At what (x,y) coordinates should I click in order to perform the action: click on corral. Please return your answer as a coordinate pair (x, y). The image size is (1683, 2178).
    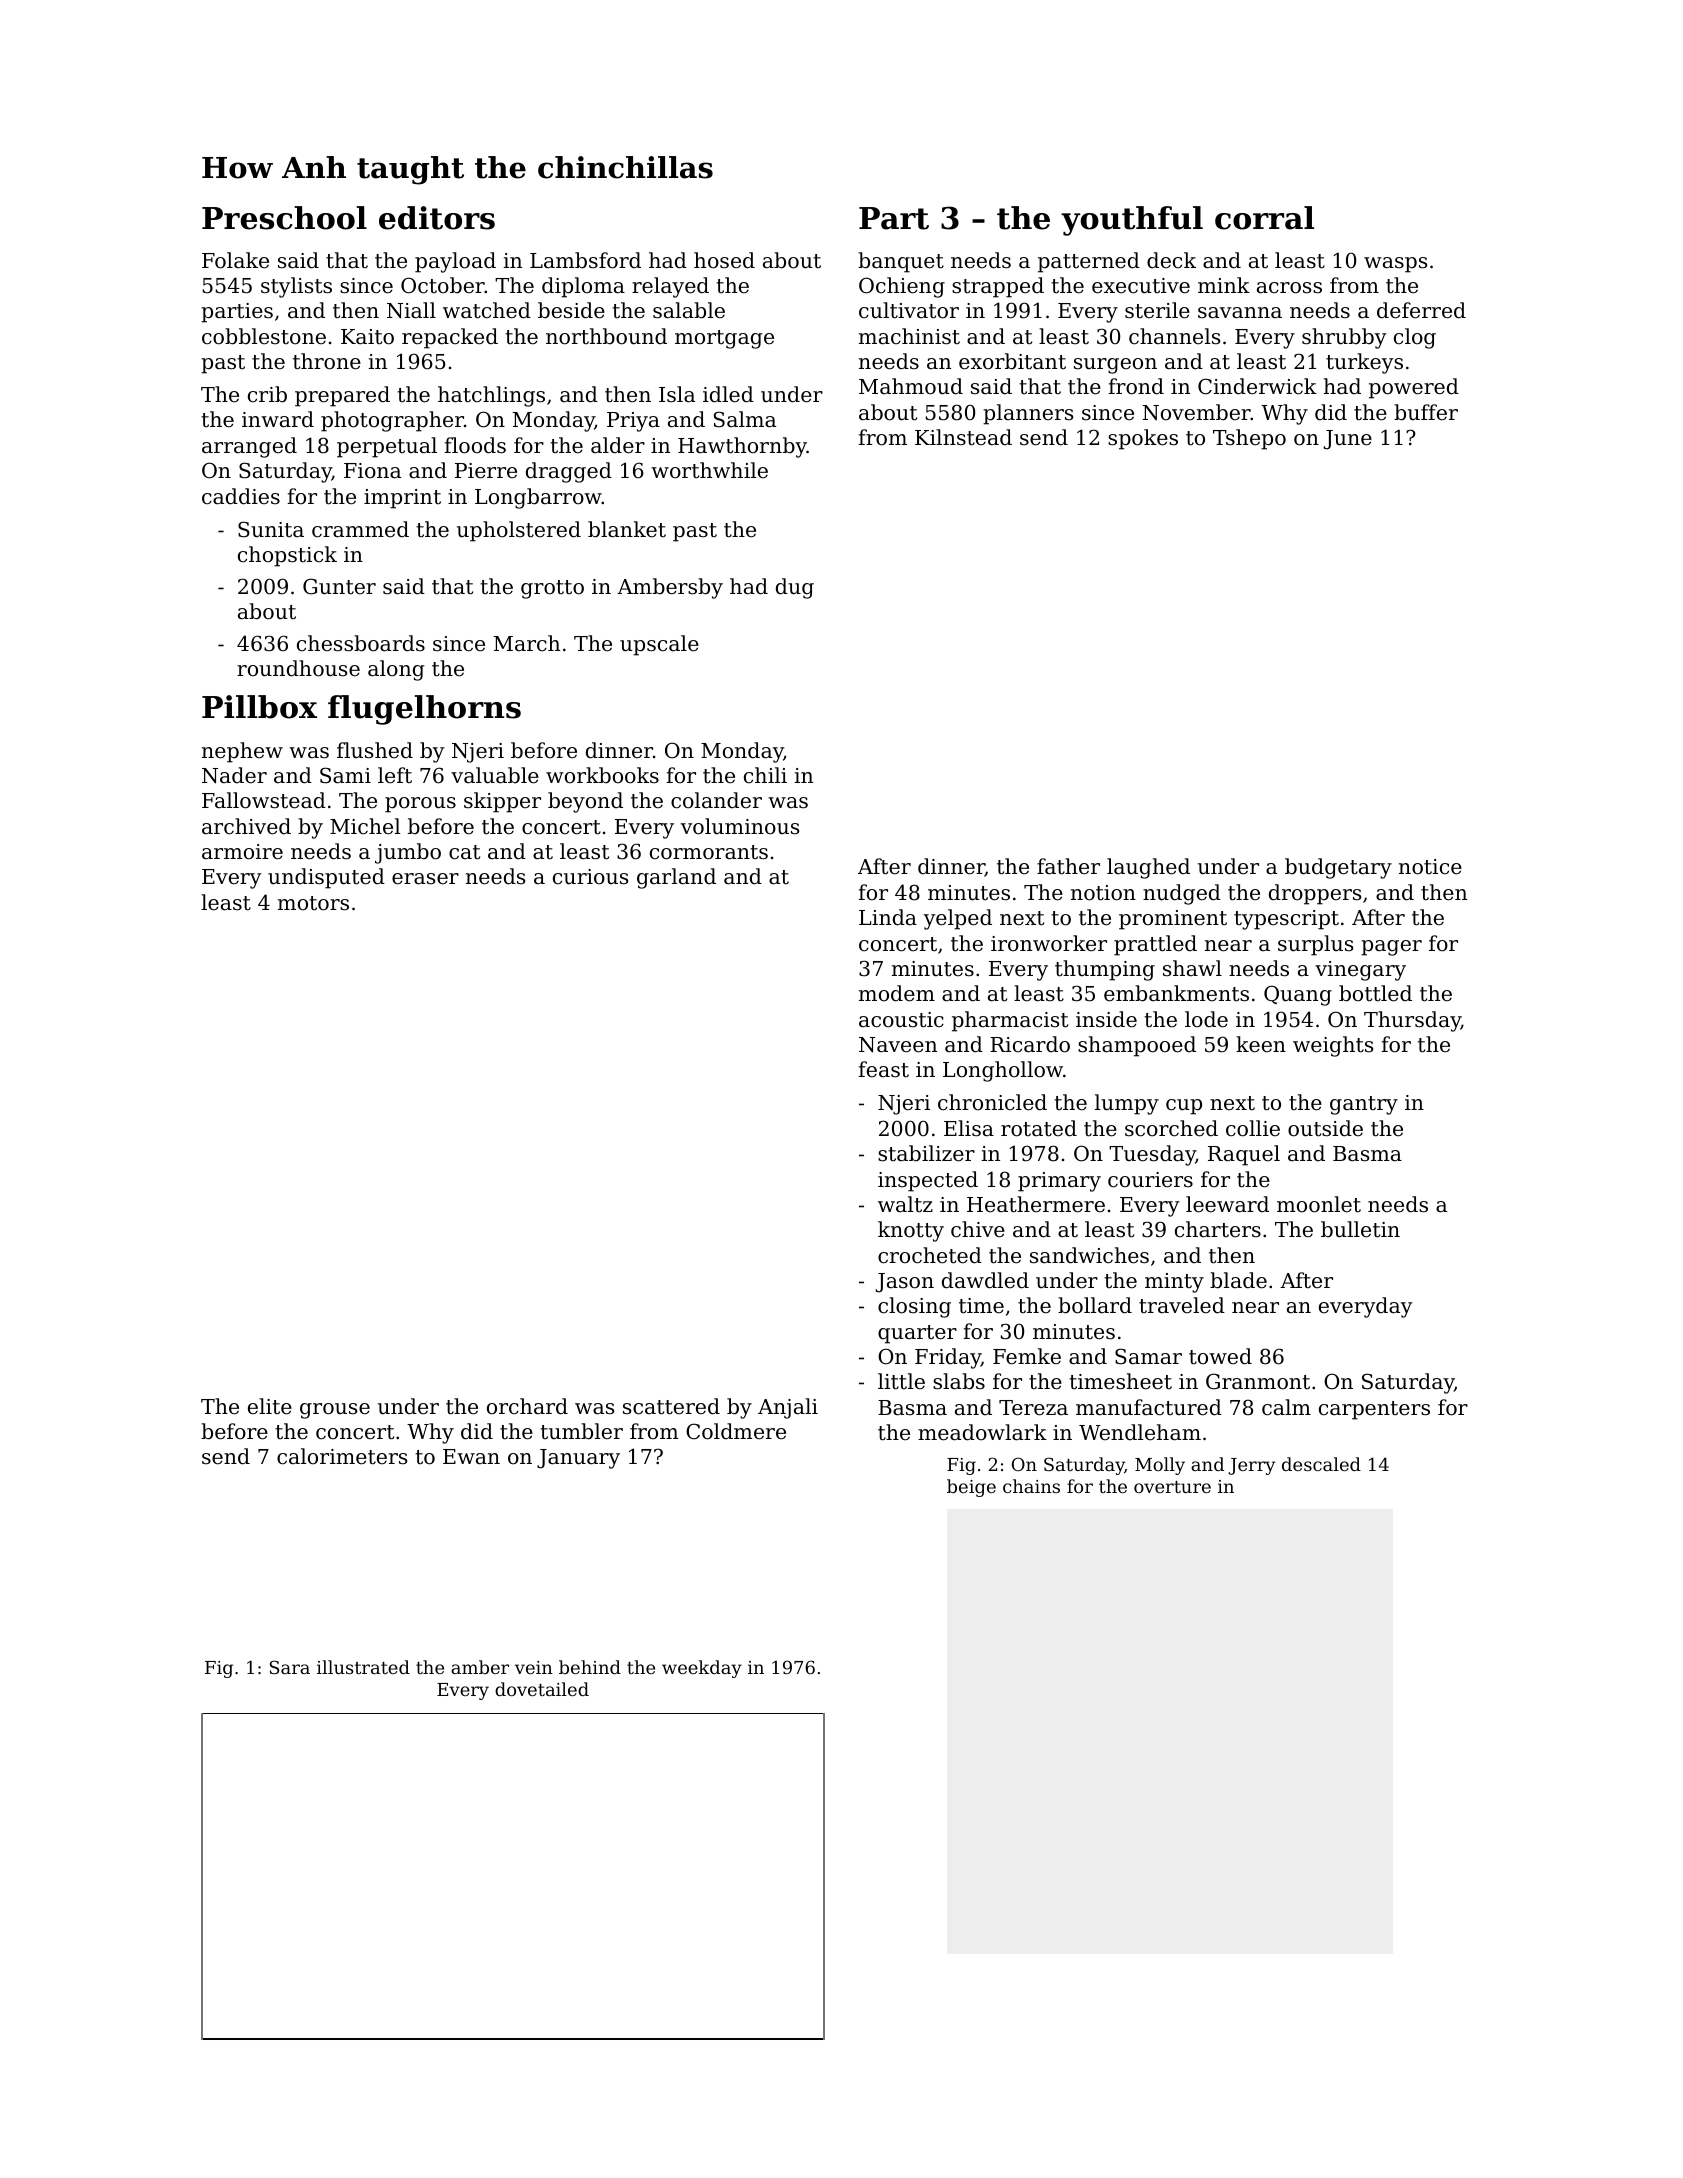
    Looking at the image, I should click on (1264, 218).
